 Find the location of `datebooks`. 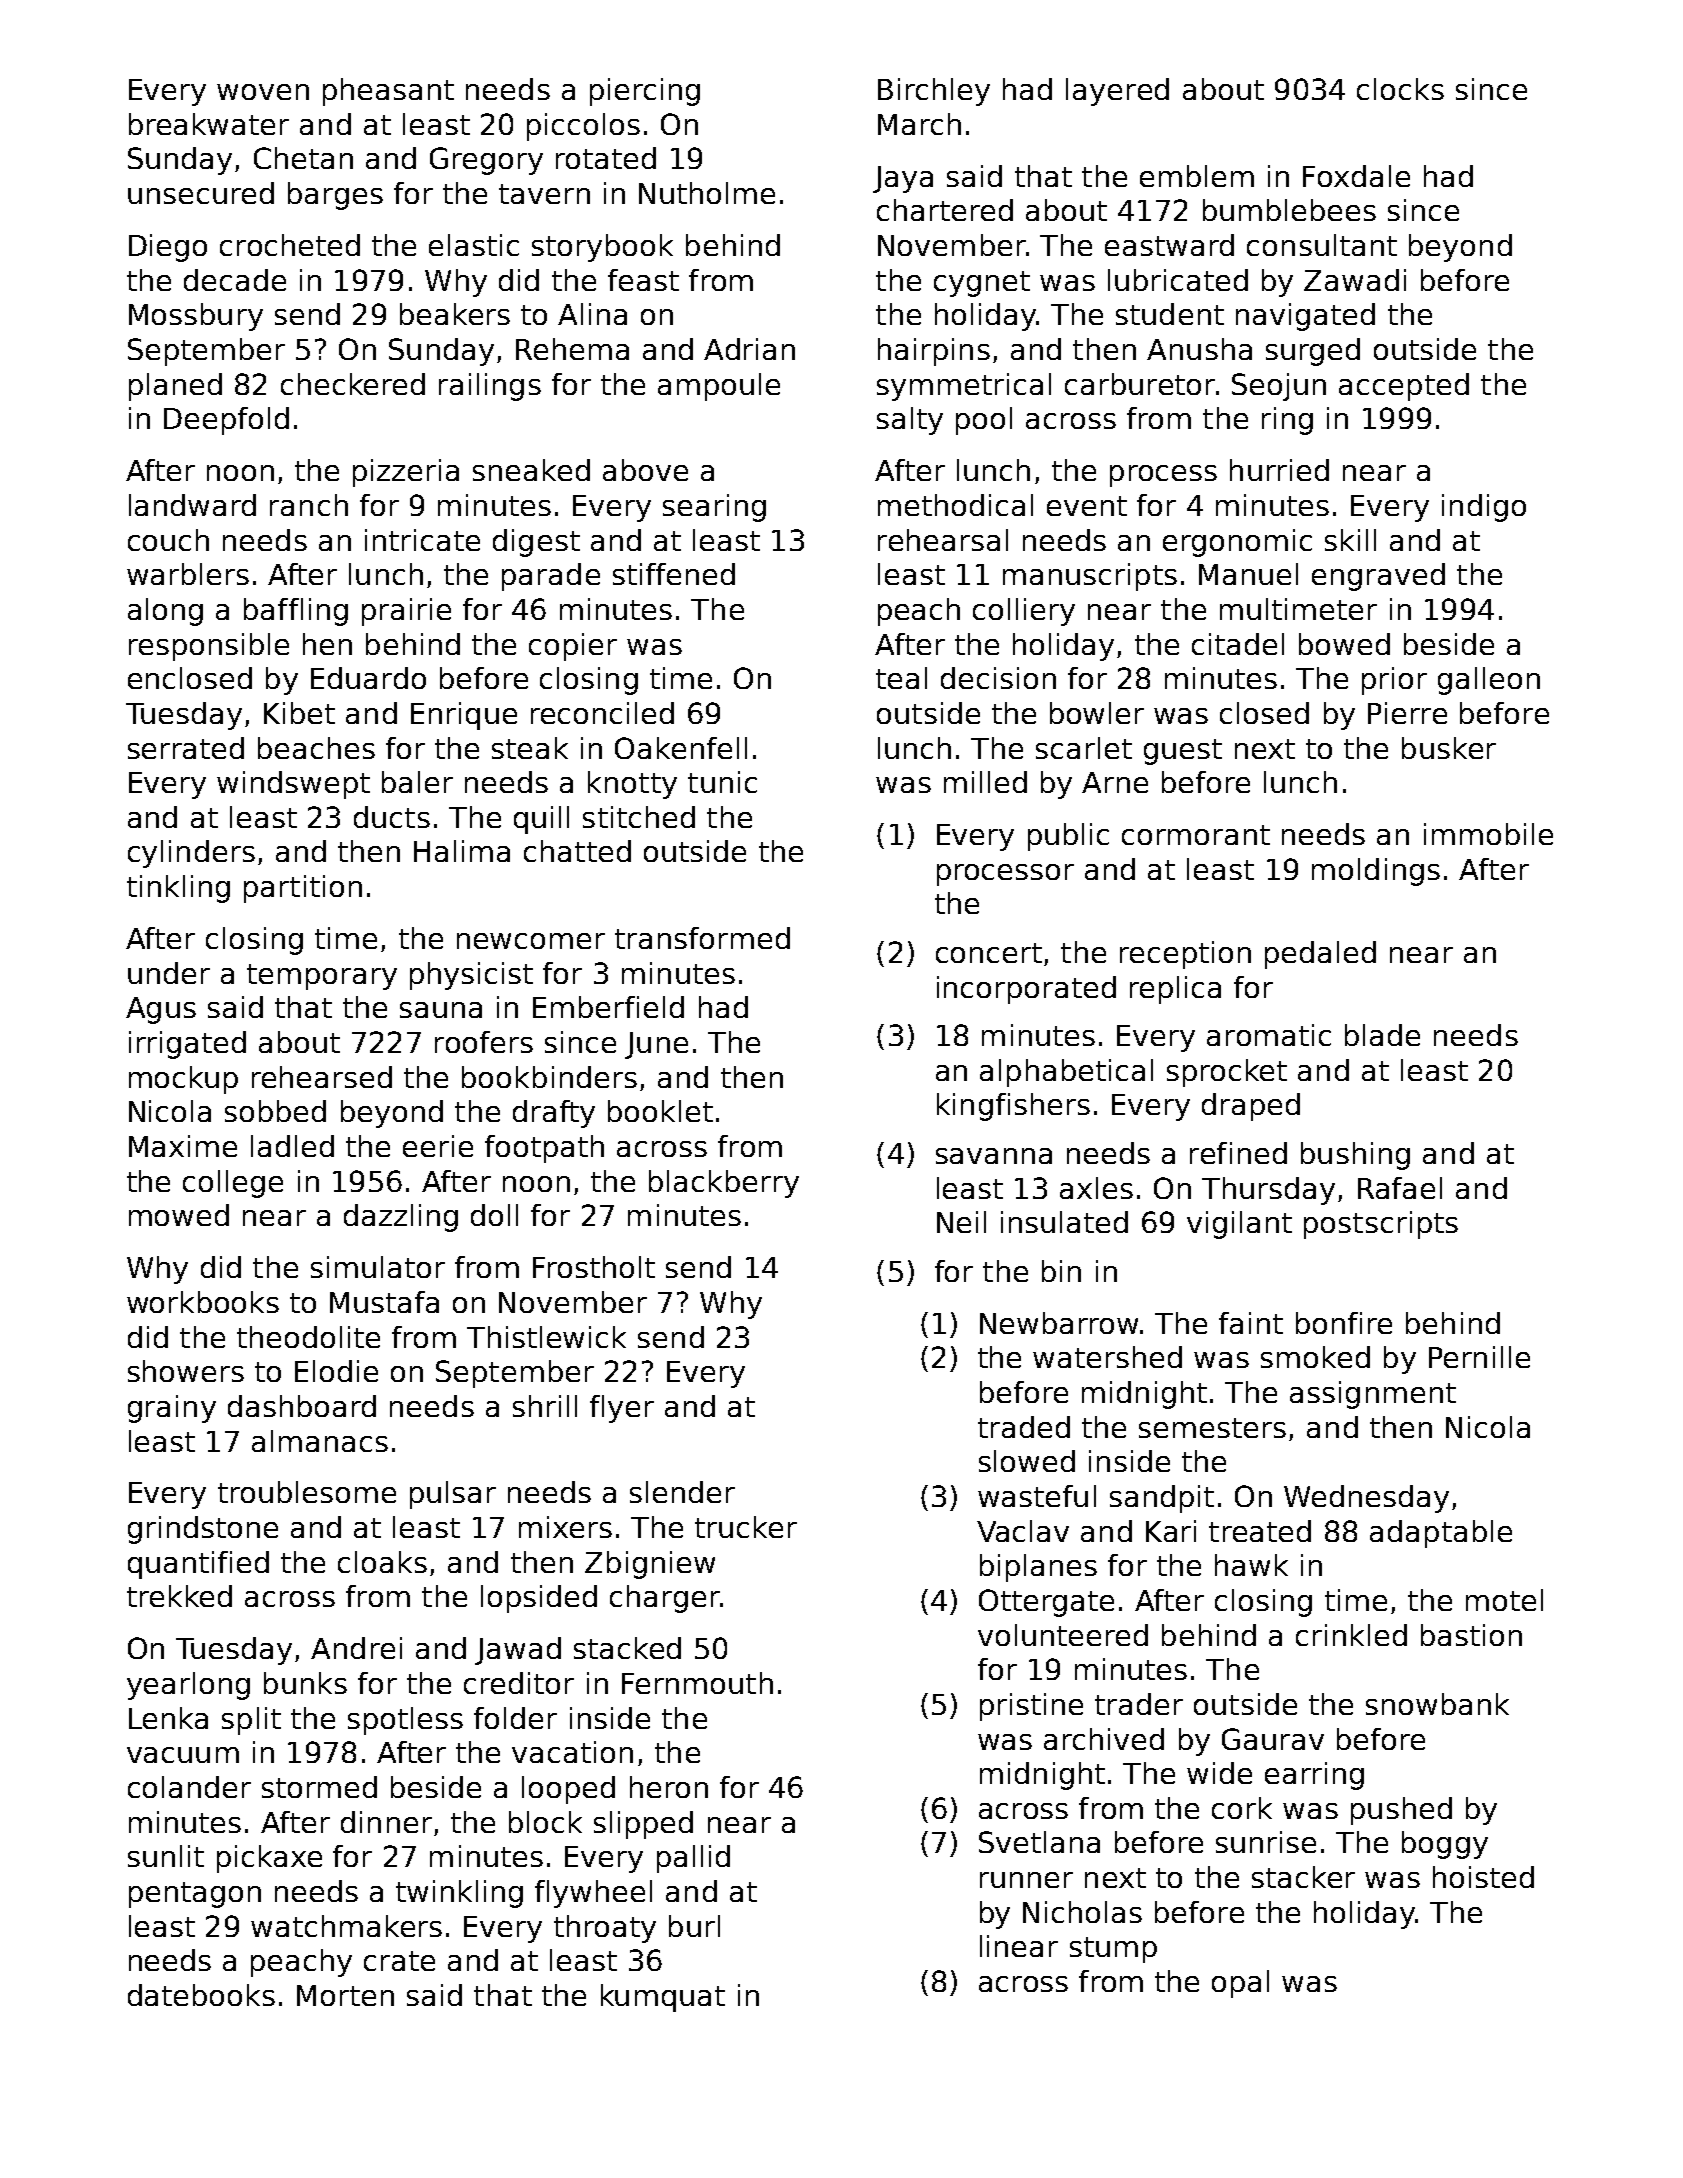

datebooks is located at coordinates (201, 1995).
